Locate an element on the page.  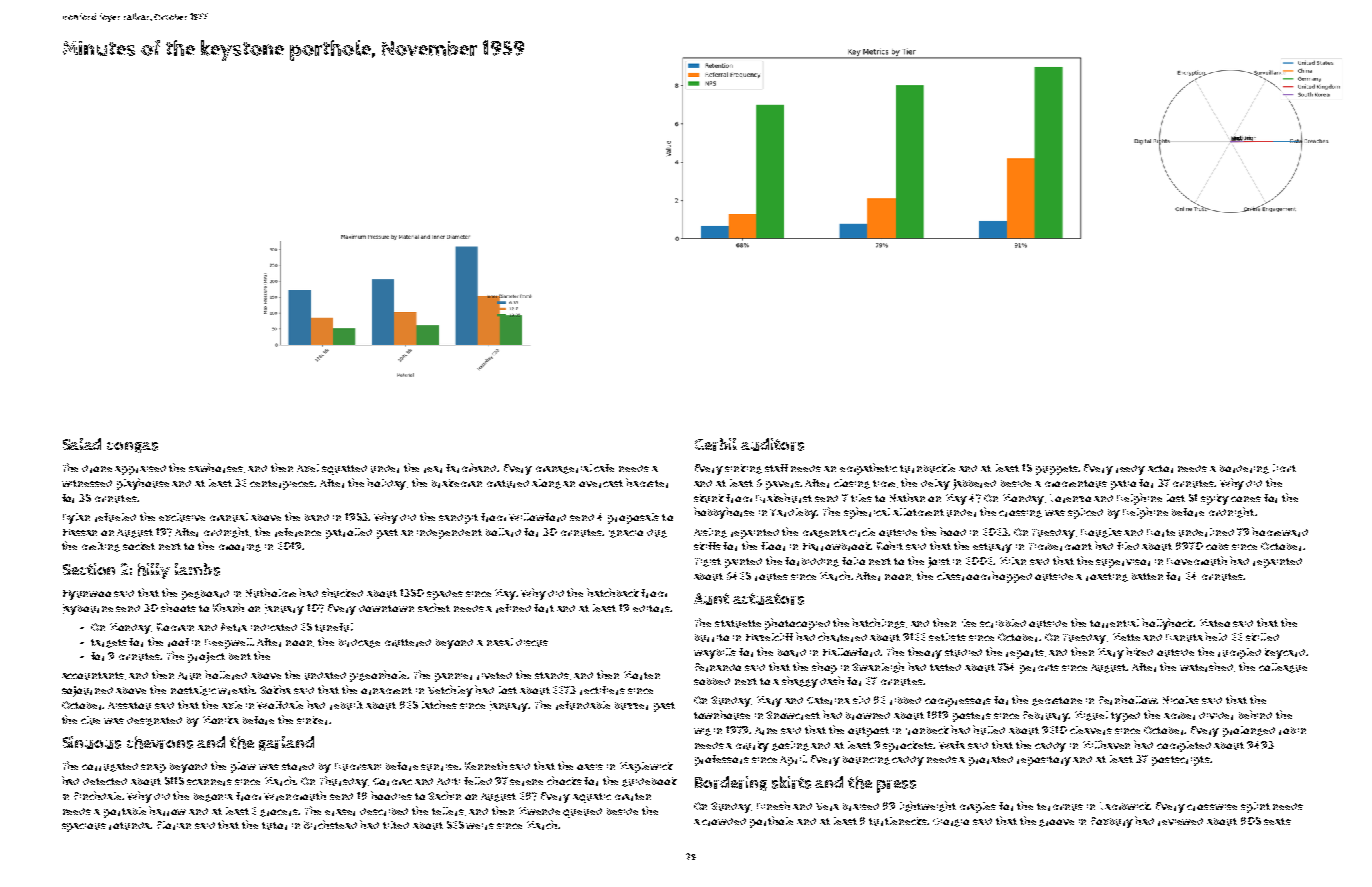
Petra is located at coordinates (234, 627).
